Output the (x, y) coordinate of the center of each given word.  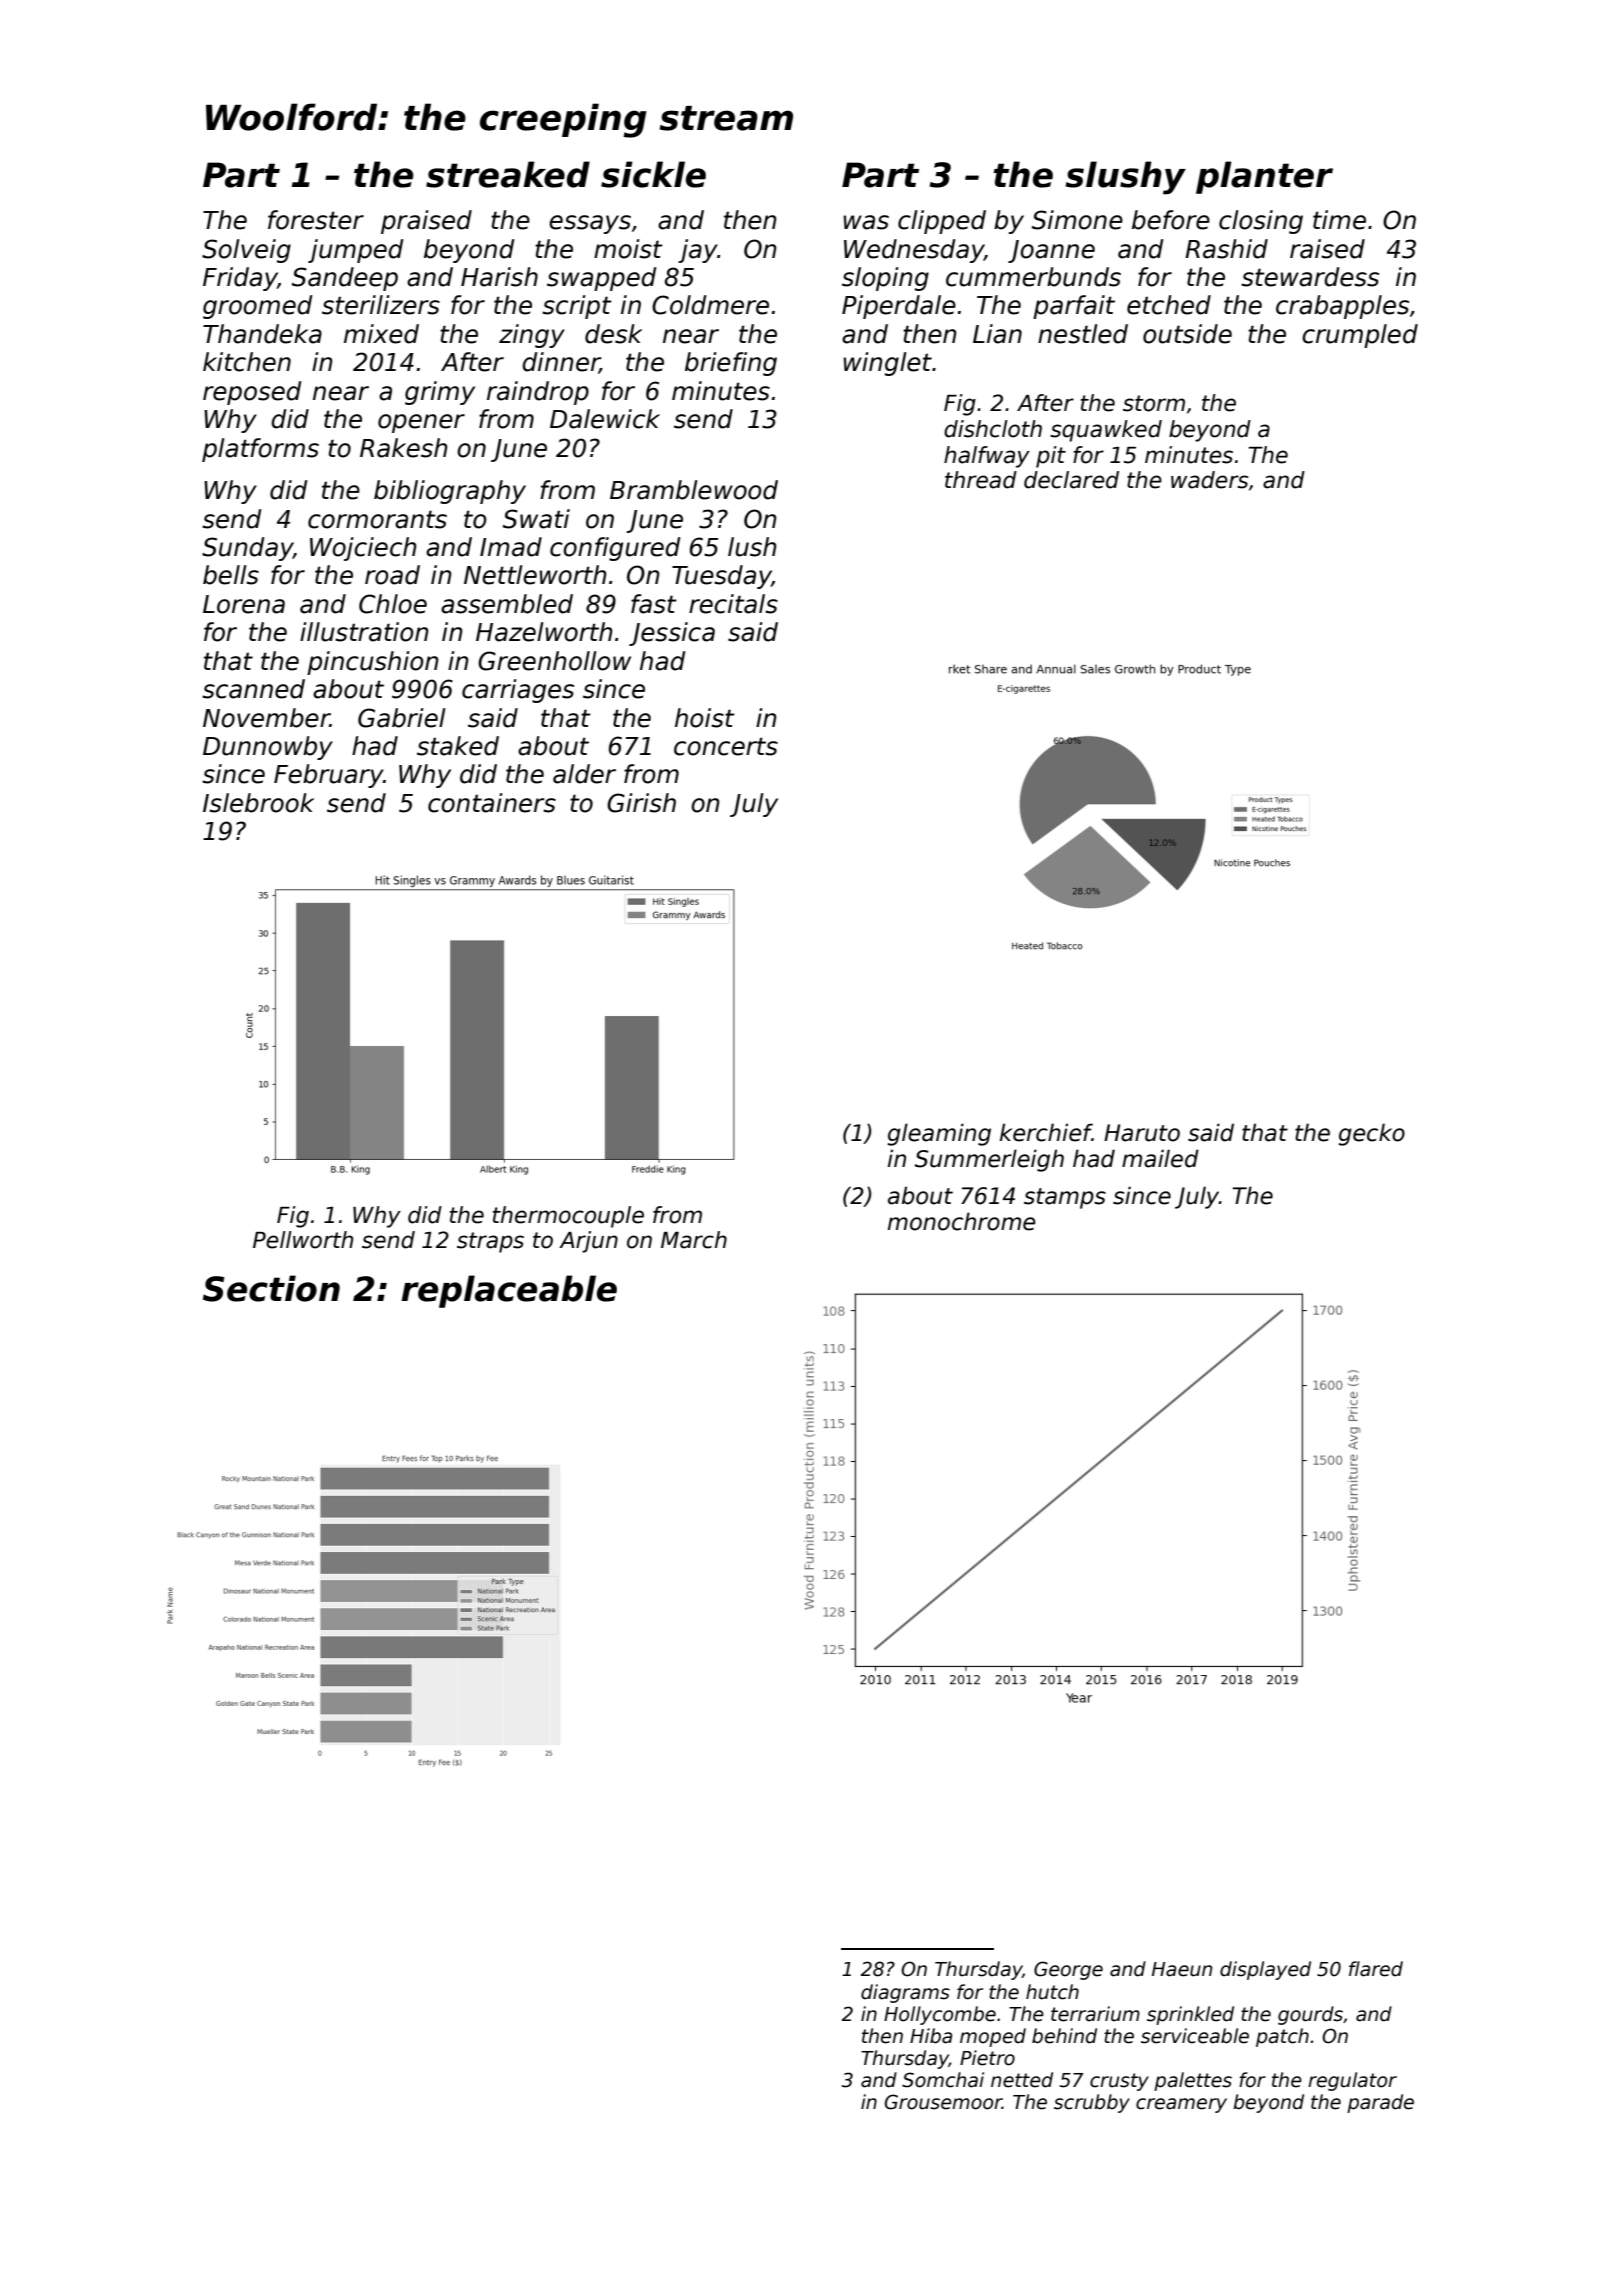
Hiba (931, 2036)
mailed (1160, 1158)
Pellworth (303, 1240)
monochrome (962, 1221)
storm (1154, 403)
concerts (726, 746)
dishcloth (993, 429)
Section (271, 1288)
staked (458, 746)
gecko (1371, 1134)
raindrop (538, 393)
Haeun (1182, 1969)
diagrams (905, 1993)
